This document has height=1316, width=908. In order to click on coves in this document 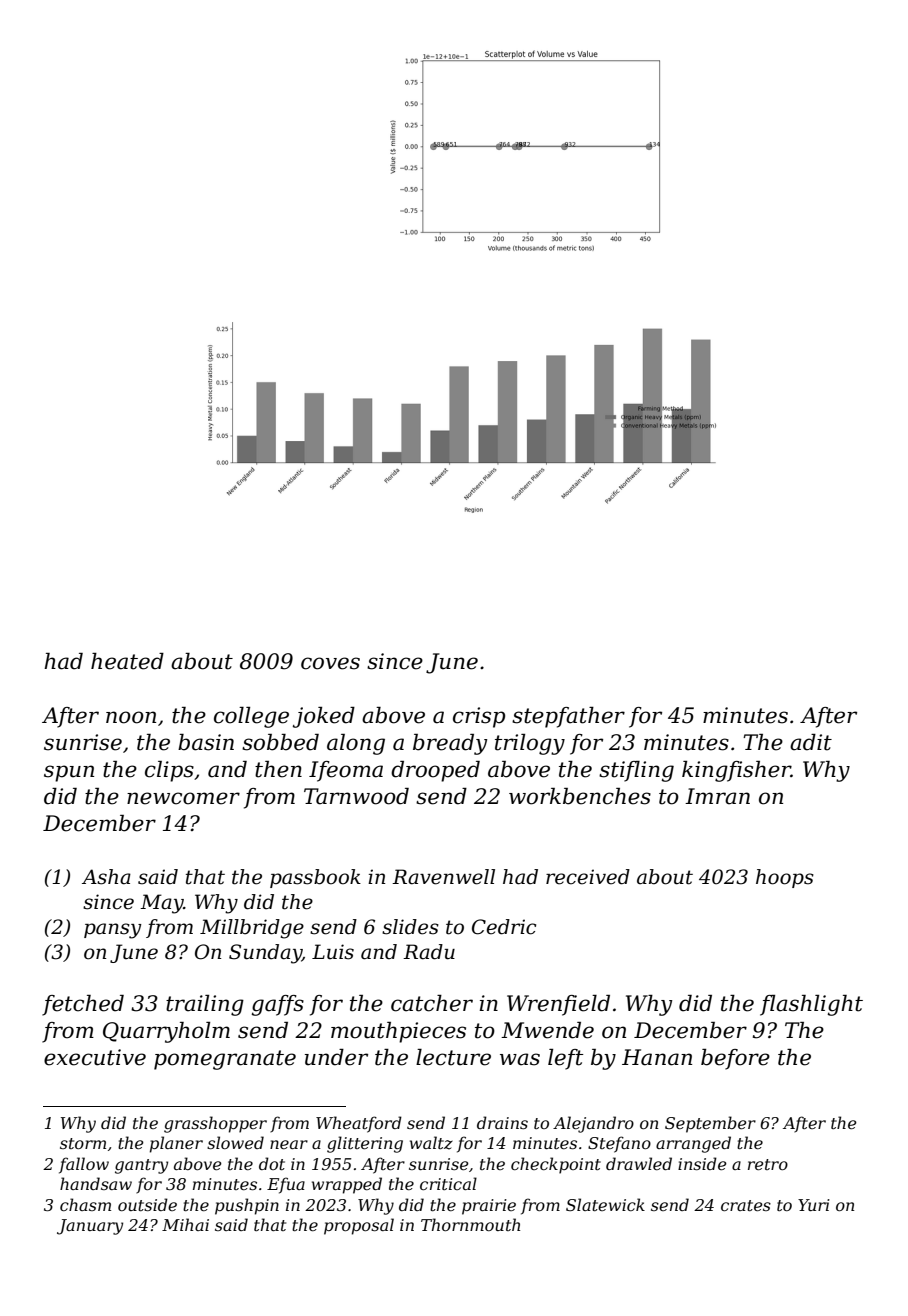, I will do `click(330, 663)`.
